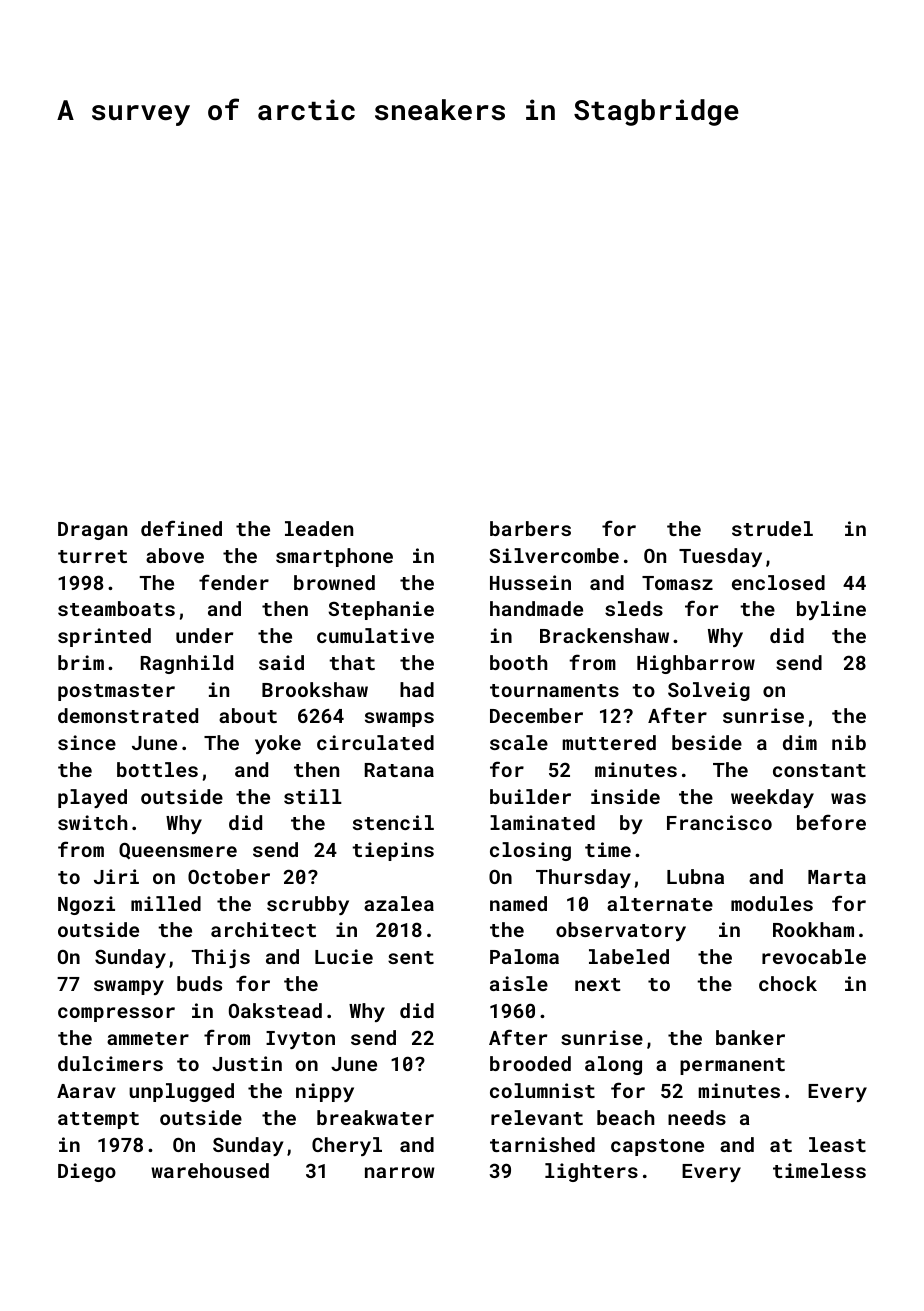 Image resolution: width=924 pixels, height=1311 pixels. I want to click on about, so click(248, 715).
